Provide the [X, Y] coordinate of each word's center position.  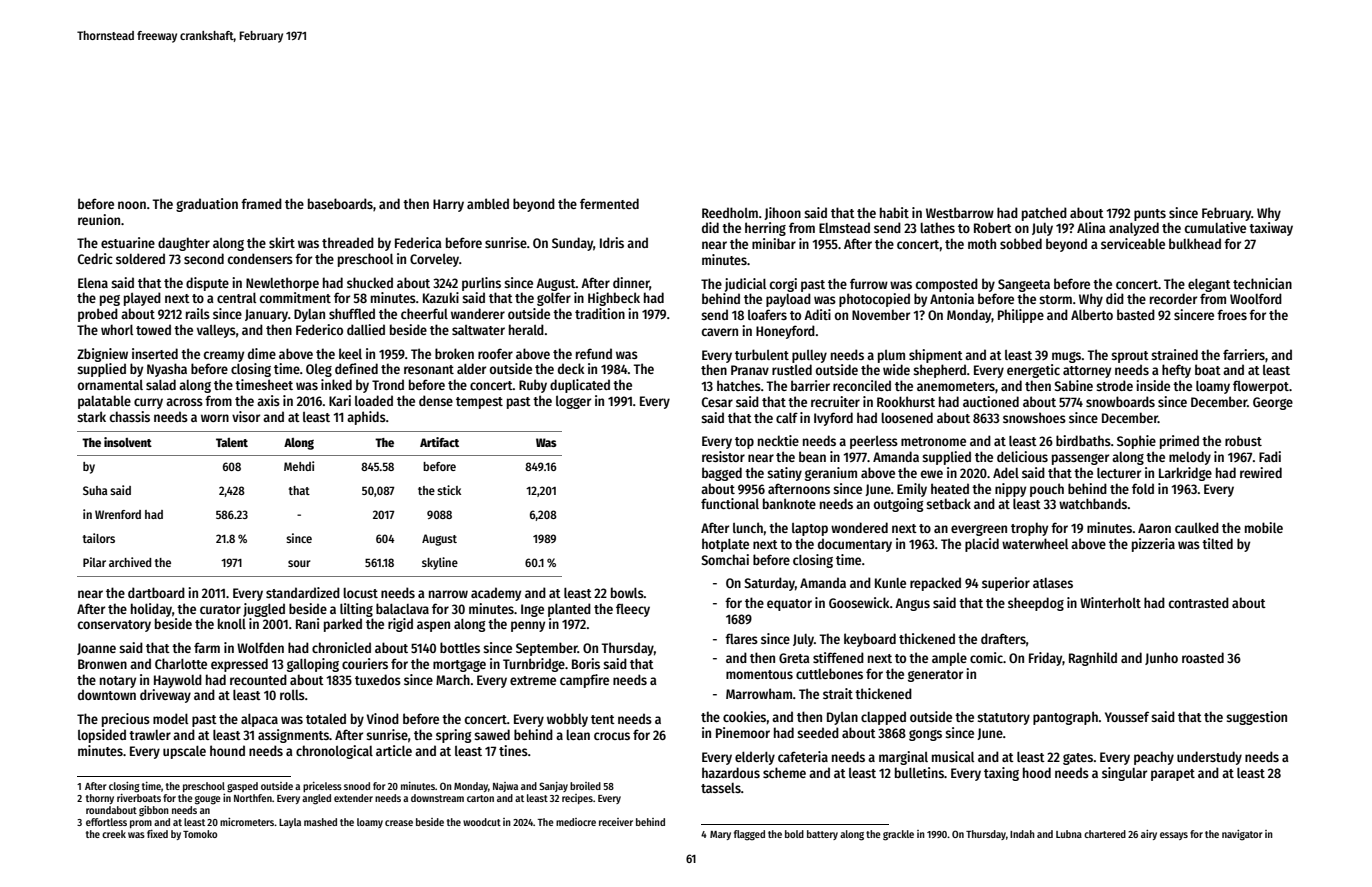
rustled [792, 369]
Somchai [725, 559]
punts [1150, 215]
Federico [319, 329]
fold [1143, 488]
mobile [1264, 527]
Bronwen [102, 664]
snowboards [1120, 401]
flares [741, 638]
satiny [784, 474]
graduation [207, 205]
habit [894, 212]
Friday [1046, 659]
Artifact [439, 442]
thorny [100, 799]
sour [299, 563]
